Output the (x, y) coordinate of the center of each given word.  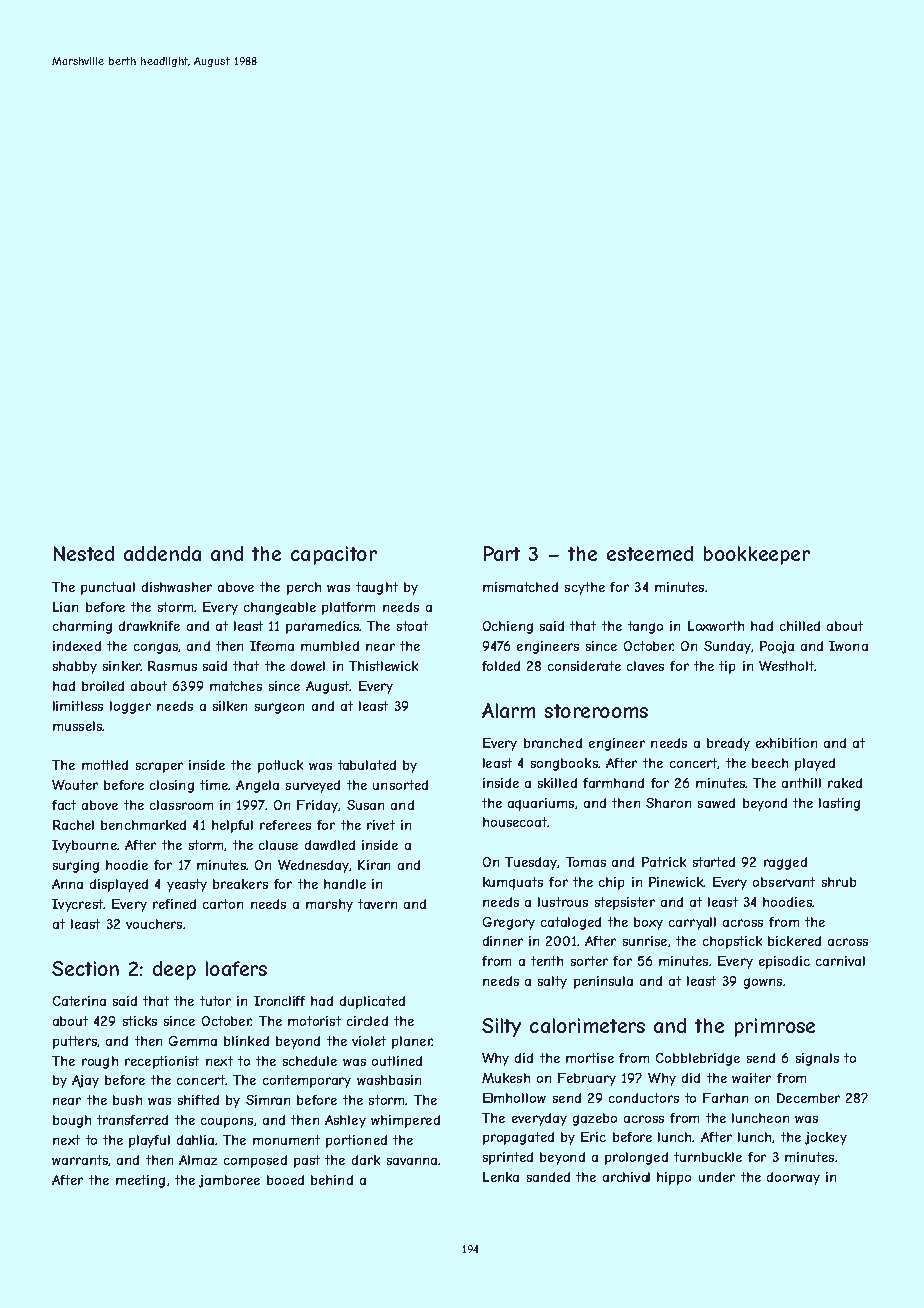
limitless (78, 706)
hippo (674, 1178)
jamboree (229, 1181)
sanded (548, 1177)
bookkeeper (757, 555)
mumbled (330, 646)
